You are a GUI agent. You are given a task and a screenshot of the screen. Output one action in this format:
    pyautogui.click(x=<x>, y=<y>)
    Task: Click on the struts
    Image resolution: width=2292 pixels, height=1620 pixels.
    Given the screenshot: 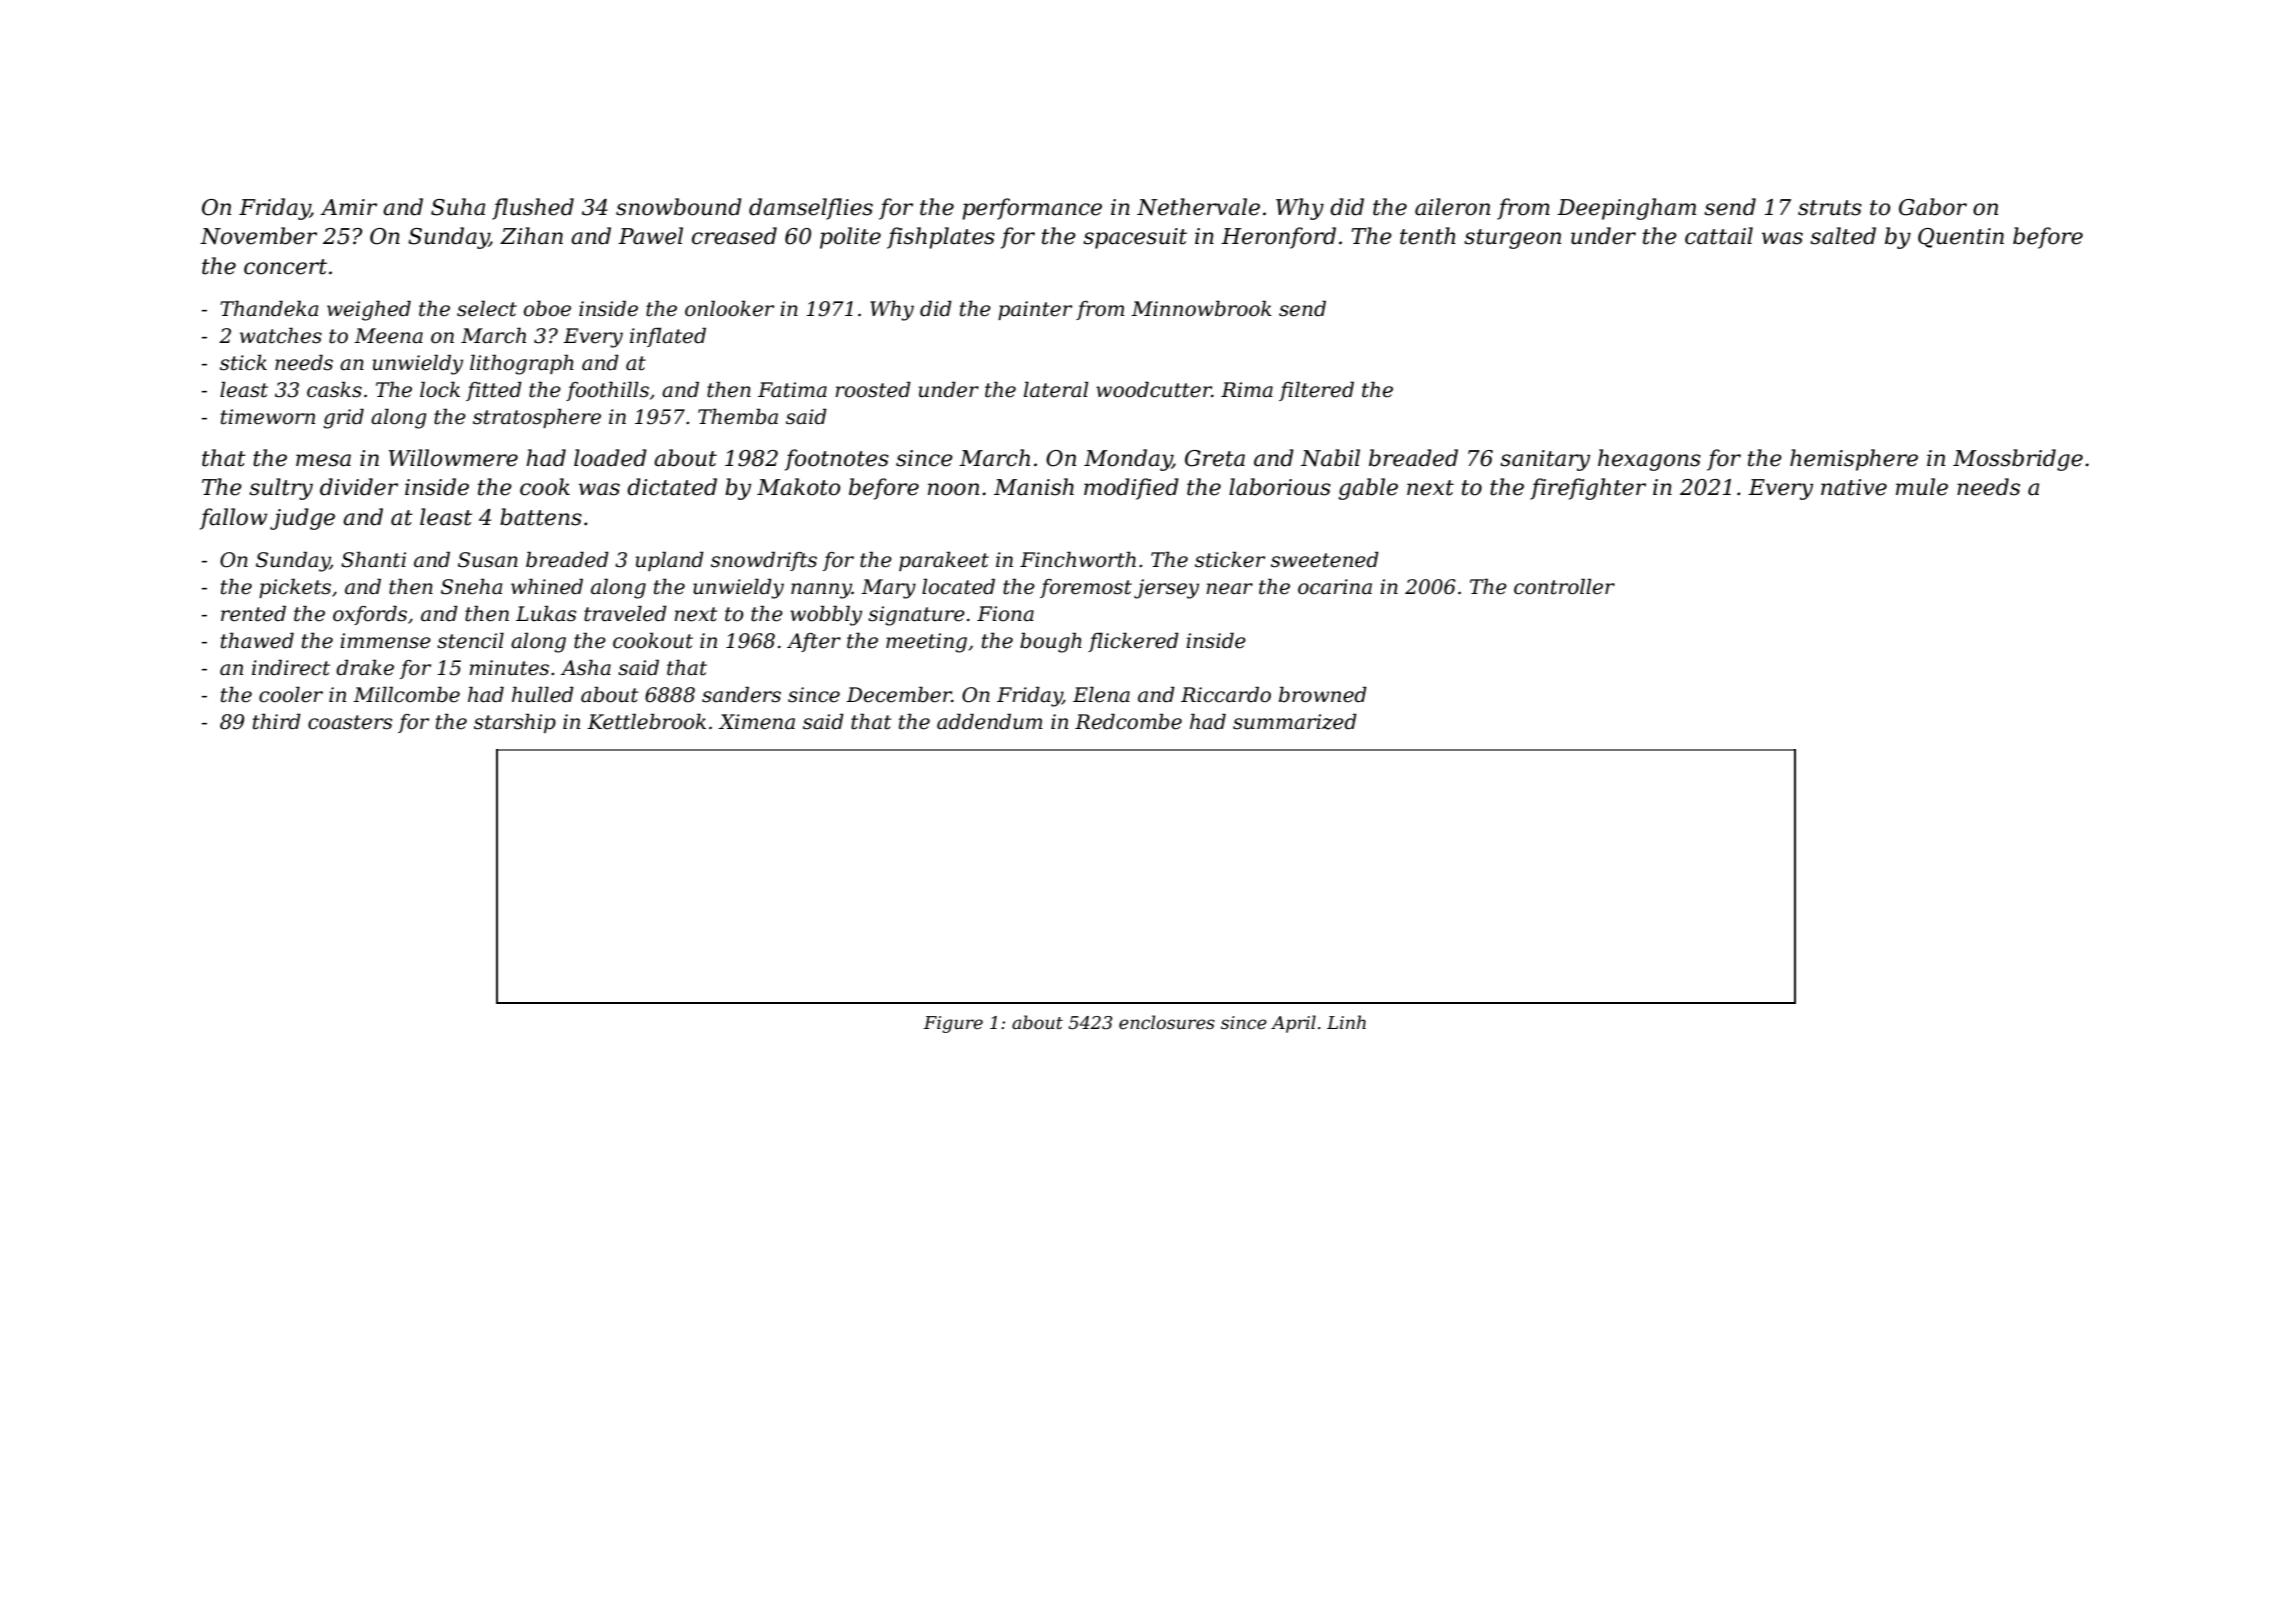 What is the action you would take?
    pyautogui.click(x=1830, y=208)
